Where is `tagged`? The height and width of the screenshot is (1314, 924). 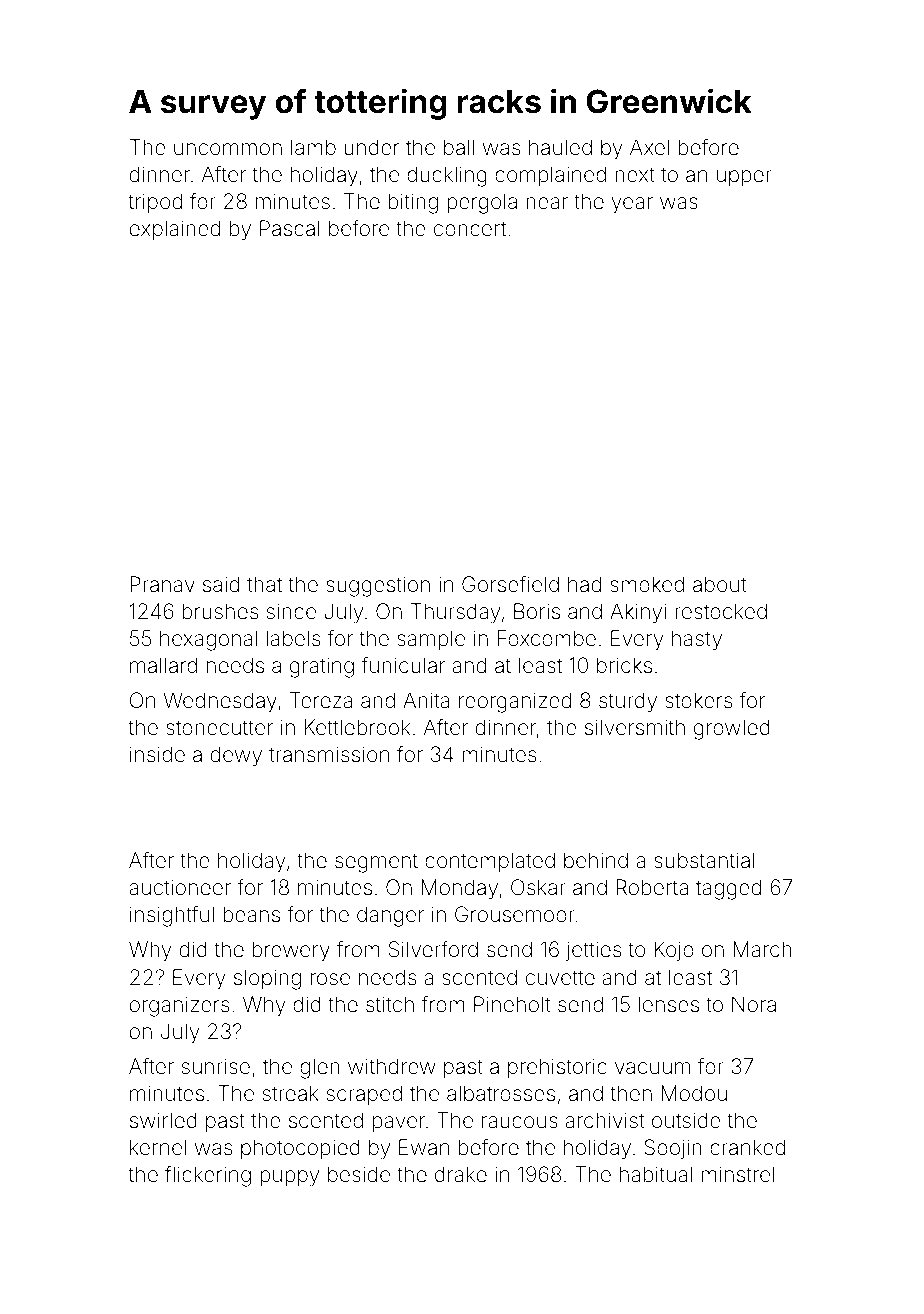 tagged is located at coordinates (728, 889).
